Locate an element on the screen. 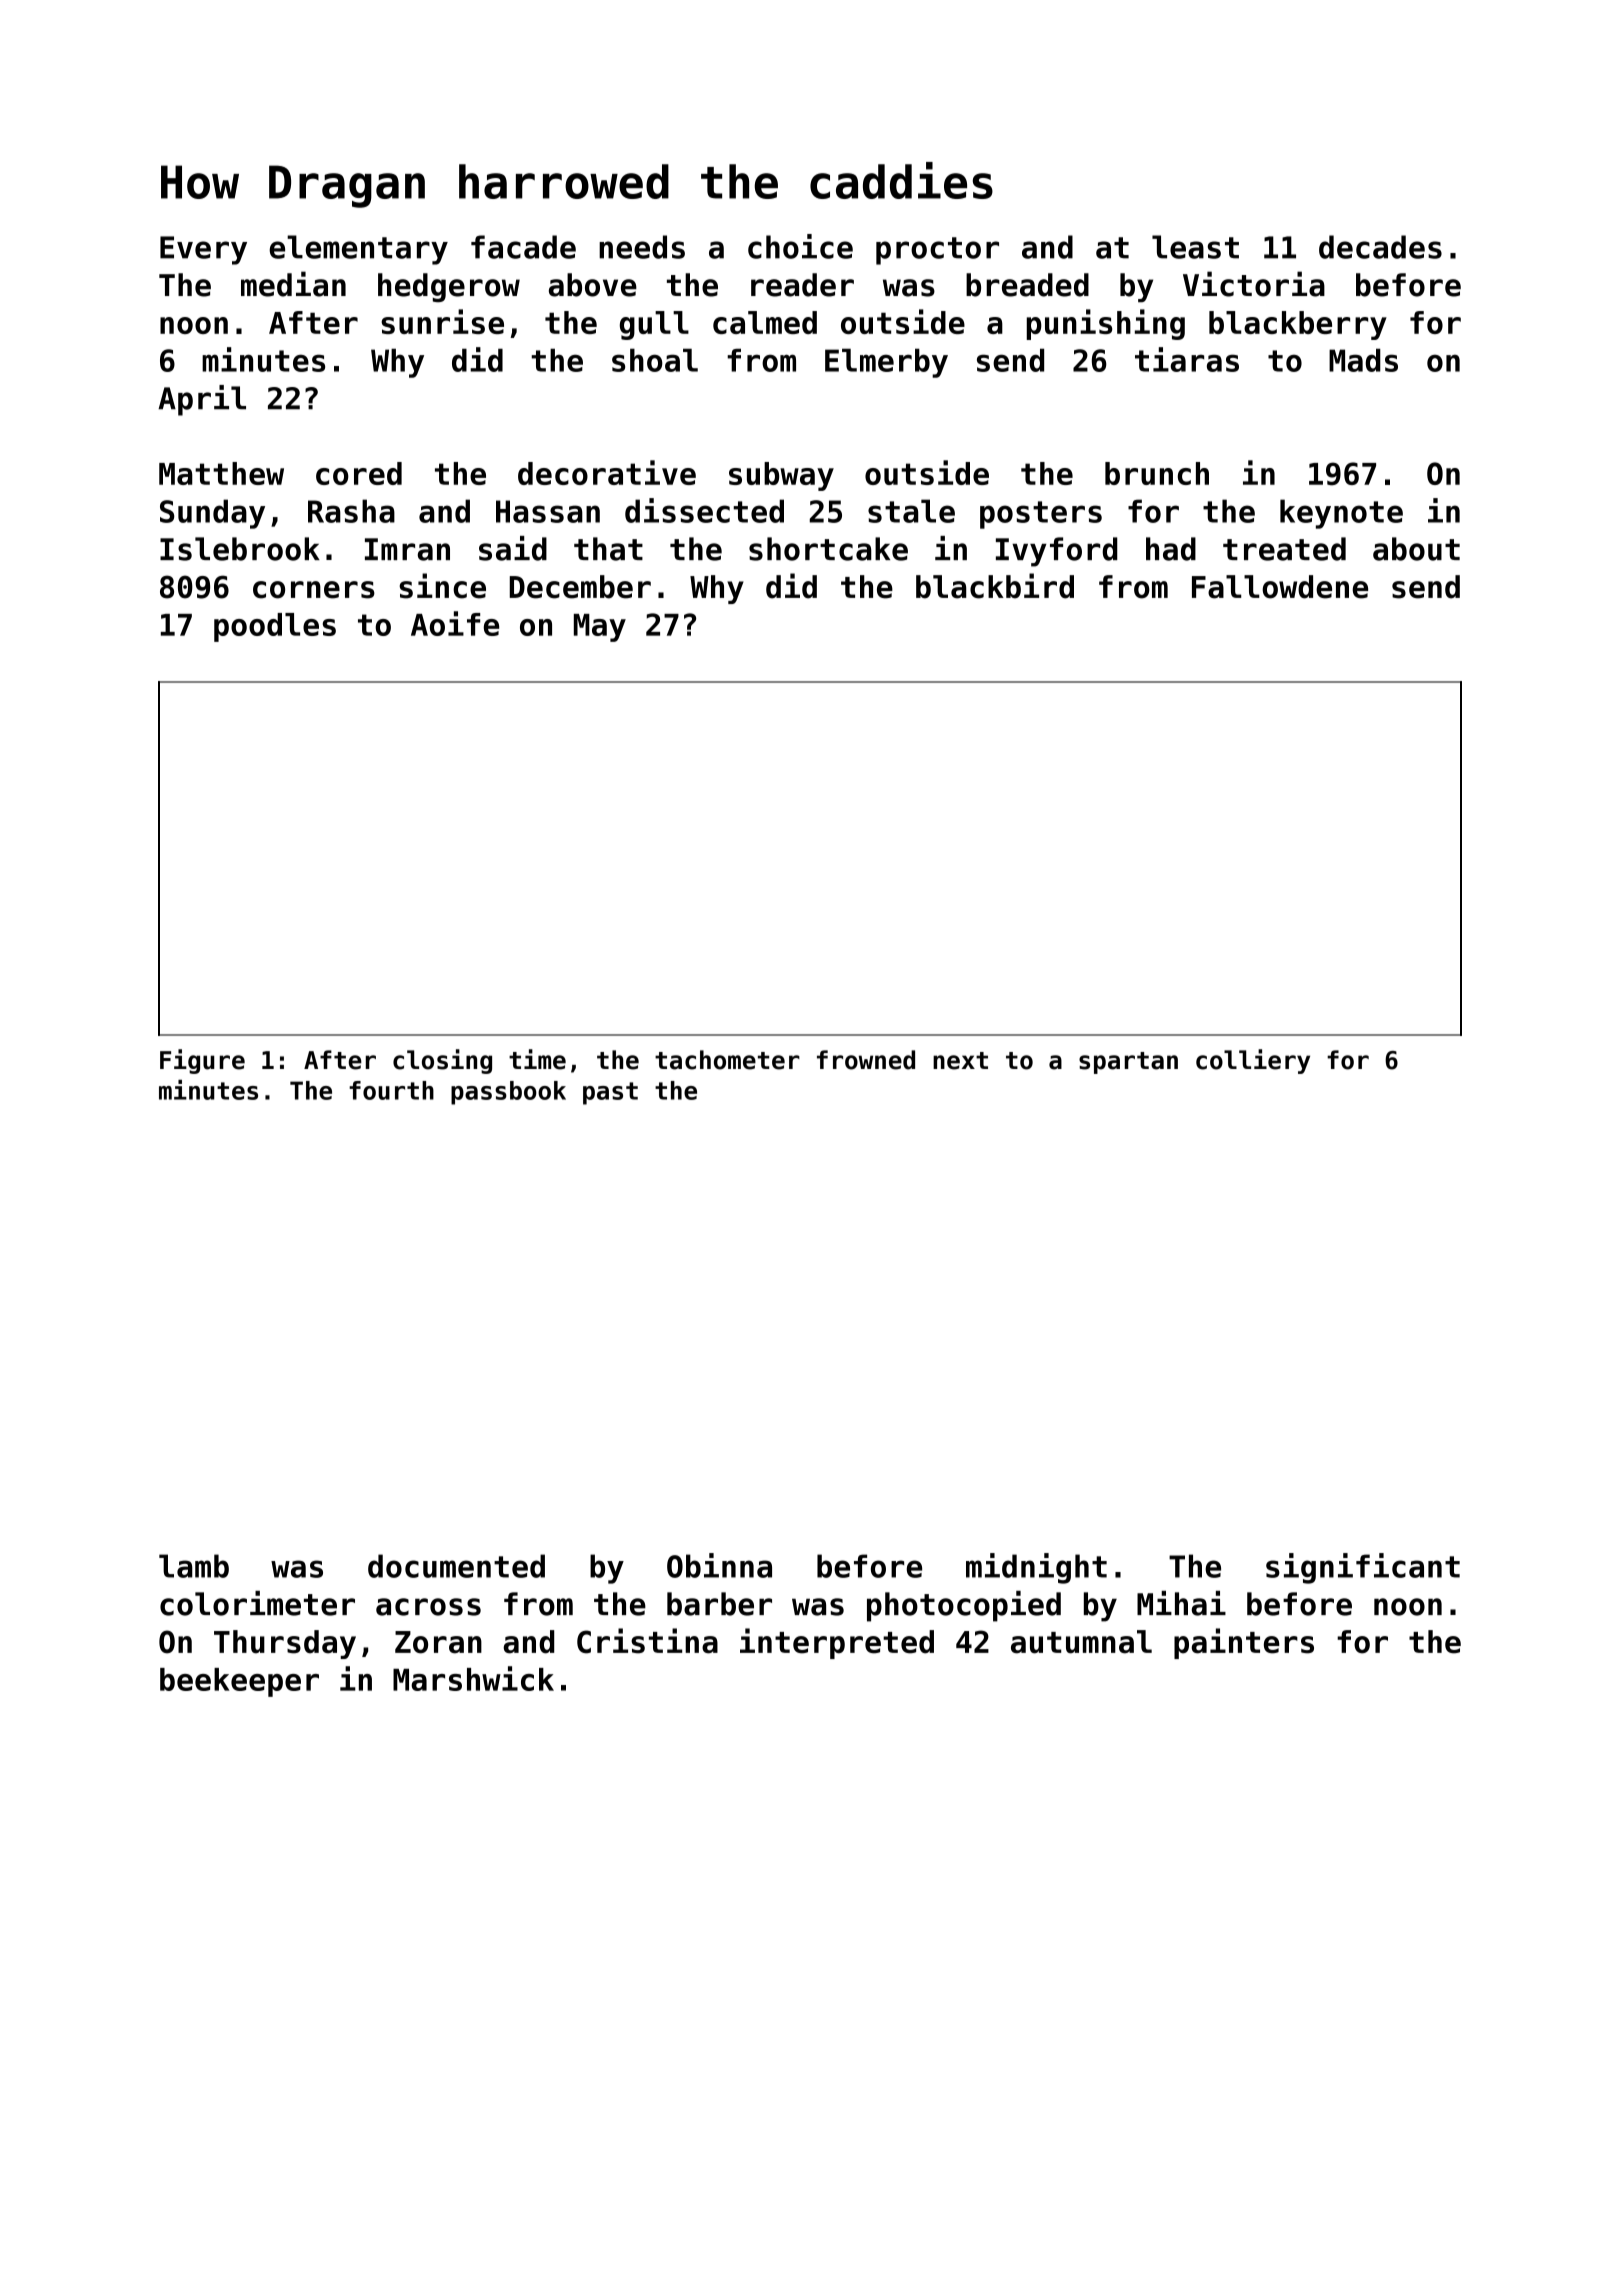  significant is located at coordinates (1363, 1568).
